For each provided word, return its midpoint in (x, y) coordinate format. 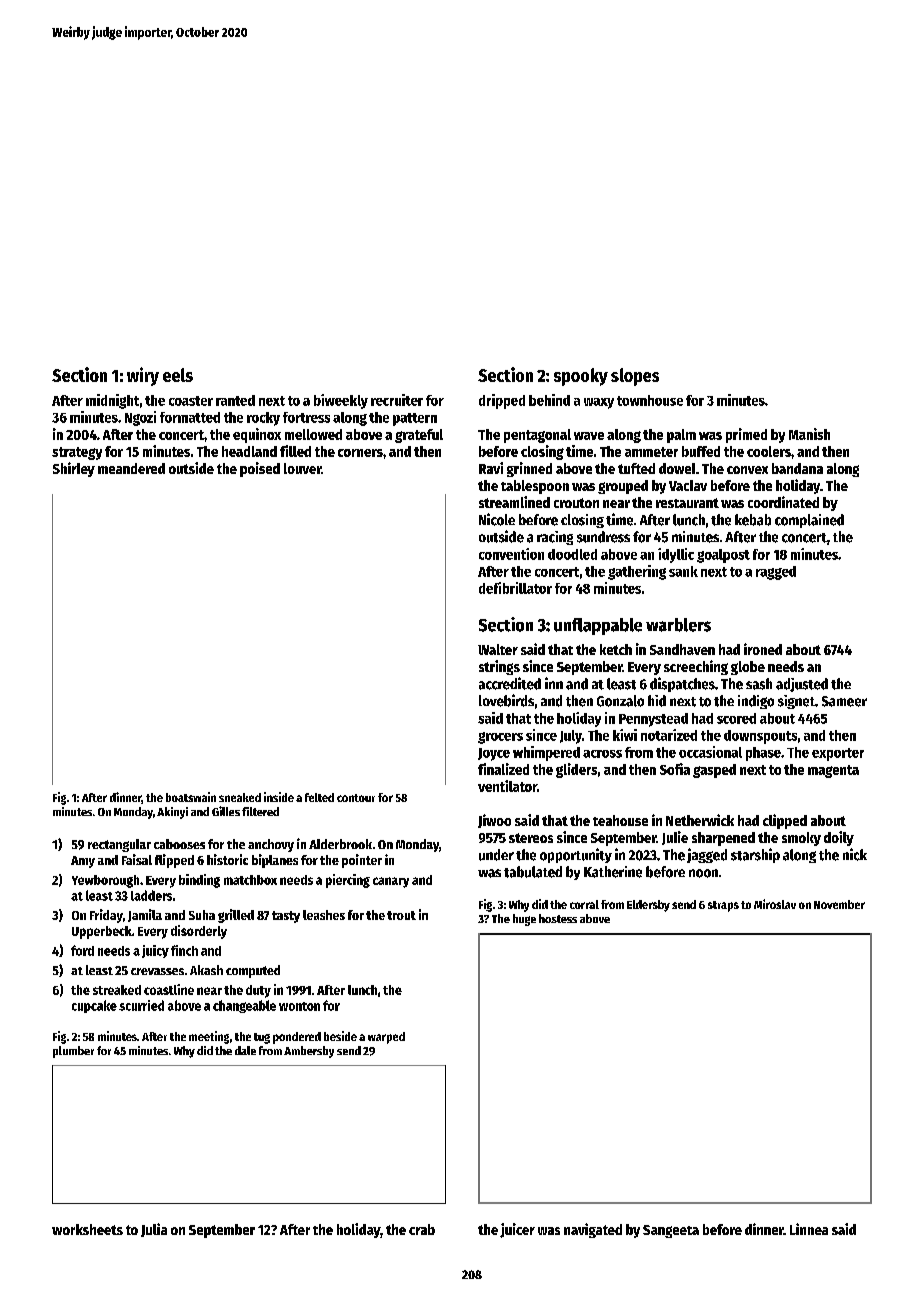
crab (422, 1229)
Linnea (809, 1229)
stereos (531, 838)
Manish (809, 434)
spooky (581, 377)
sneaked (240, 797)
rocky (263, 419)
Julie (675, 838)
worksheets (87, 1229)
